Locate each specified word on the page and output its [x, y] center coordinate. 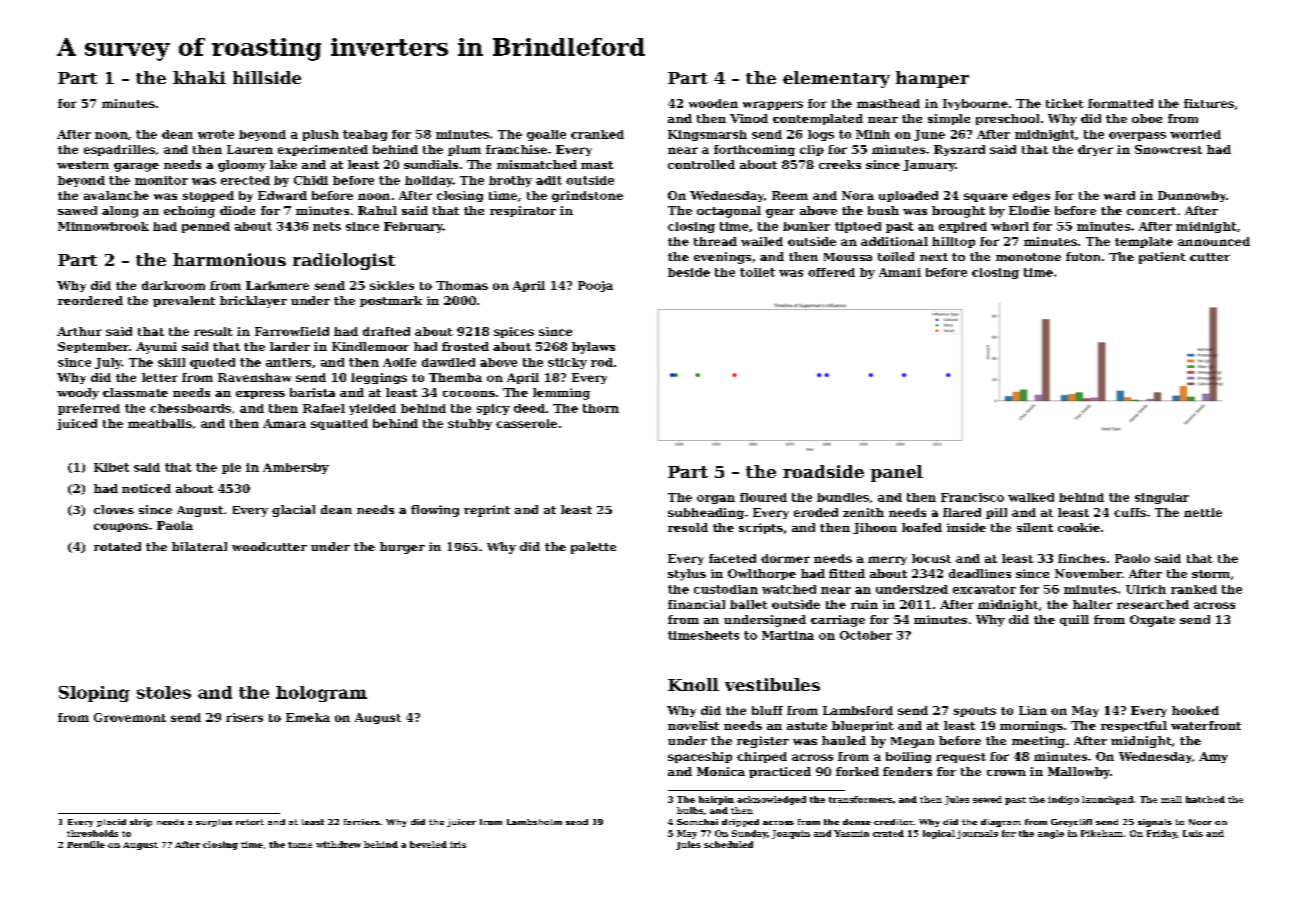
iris [458, 844]
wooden [713, 103]
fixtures [1209, 103]
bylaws [593, 348]
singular [1162, 498]
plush [321, 135]
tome [300, 845]
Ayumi [156, 348]
